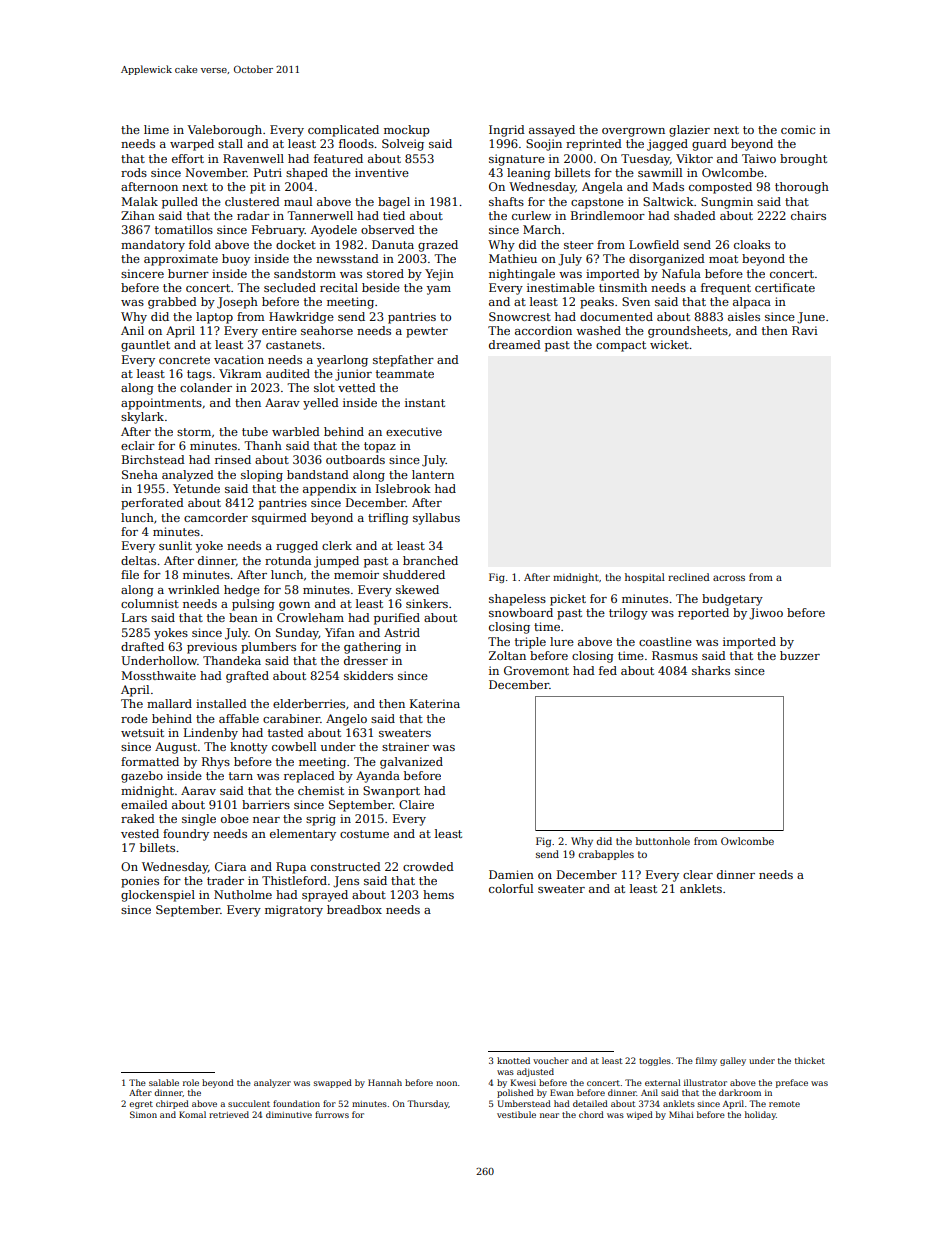 Image resolution: width=952 pixels, height=1233 pixels. I want to click on curlew, so click(531, 215).
